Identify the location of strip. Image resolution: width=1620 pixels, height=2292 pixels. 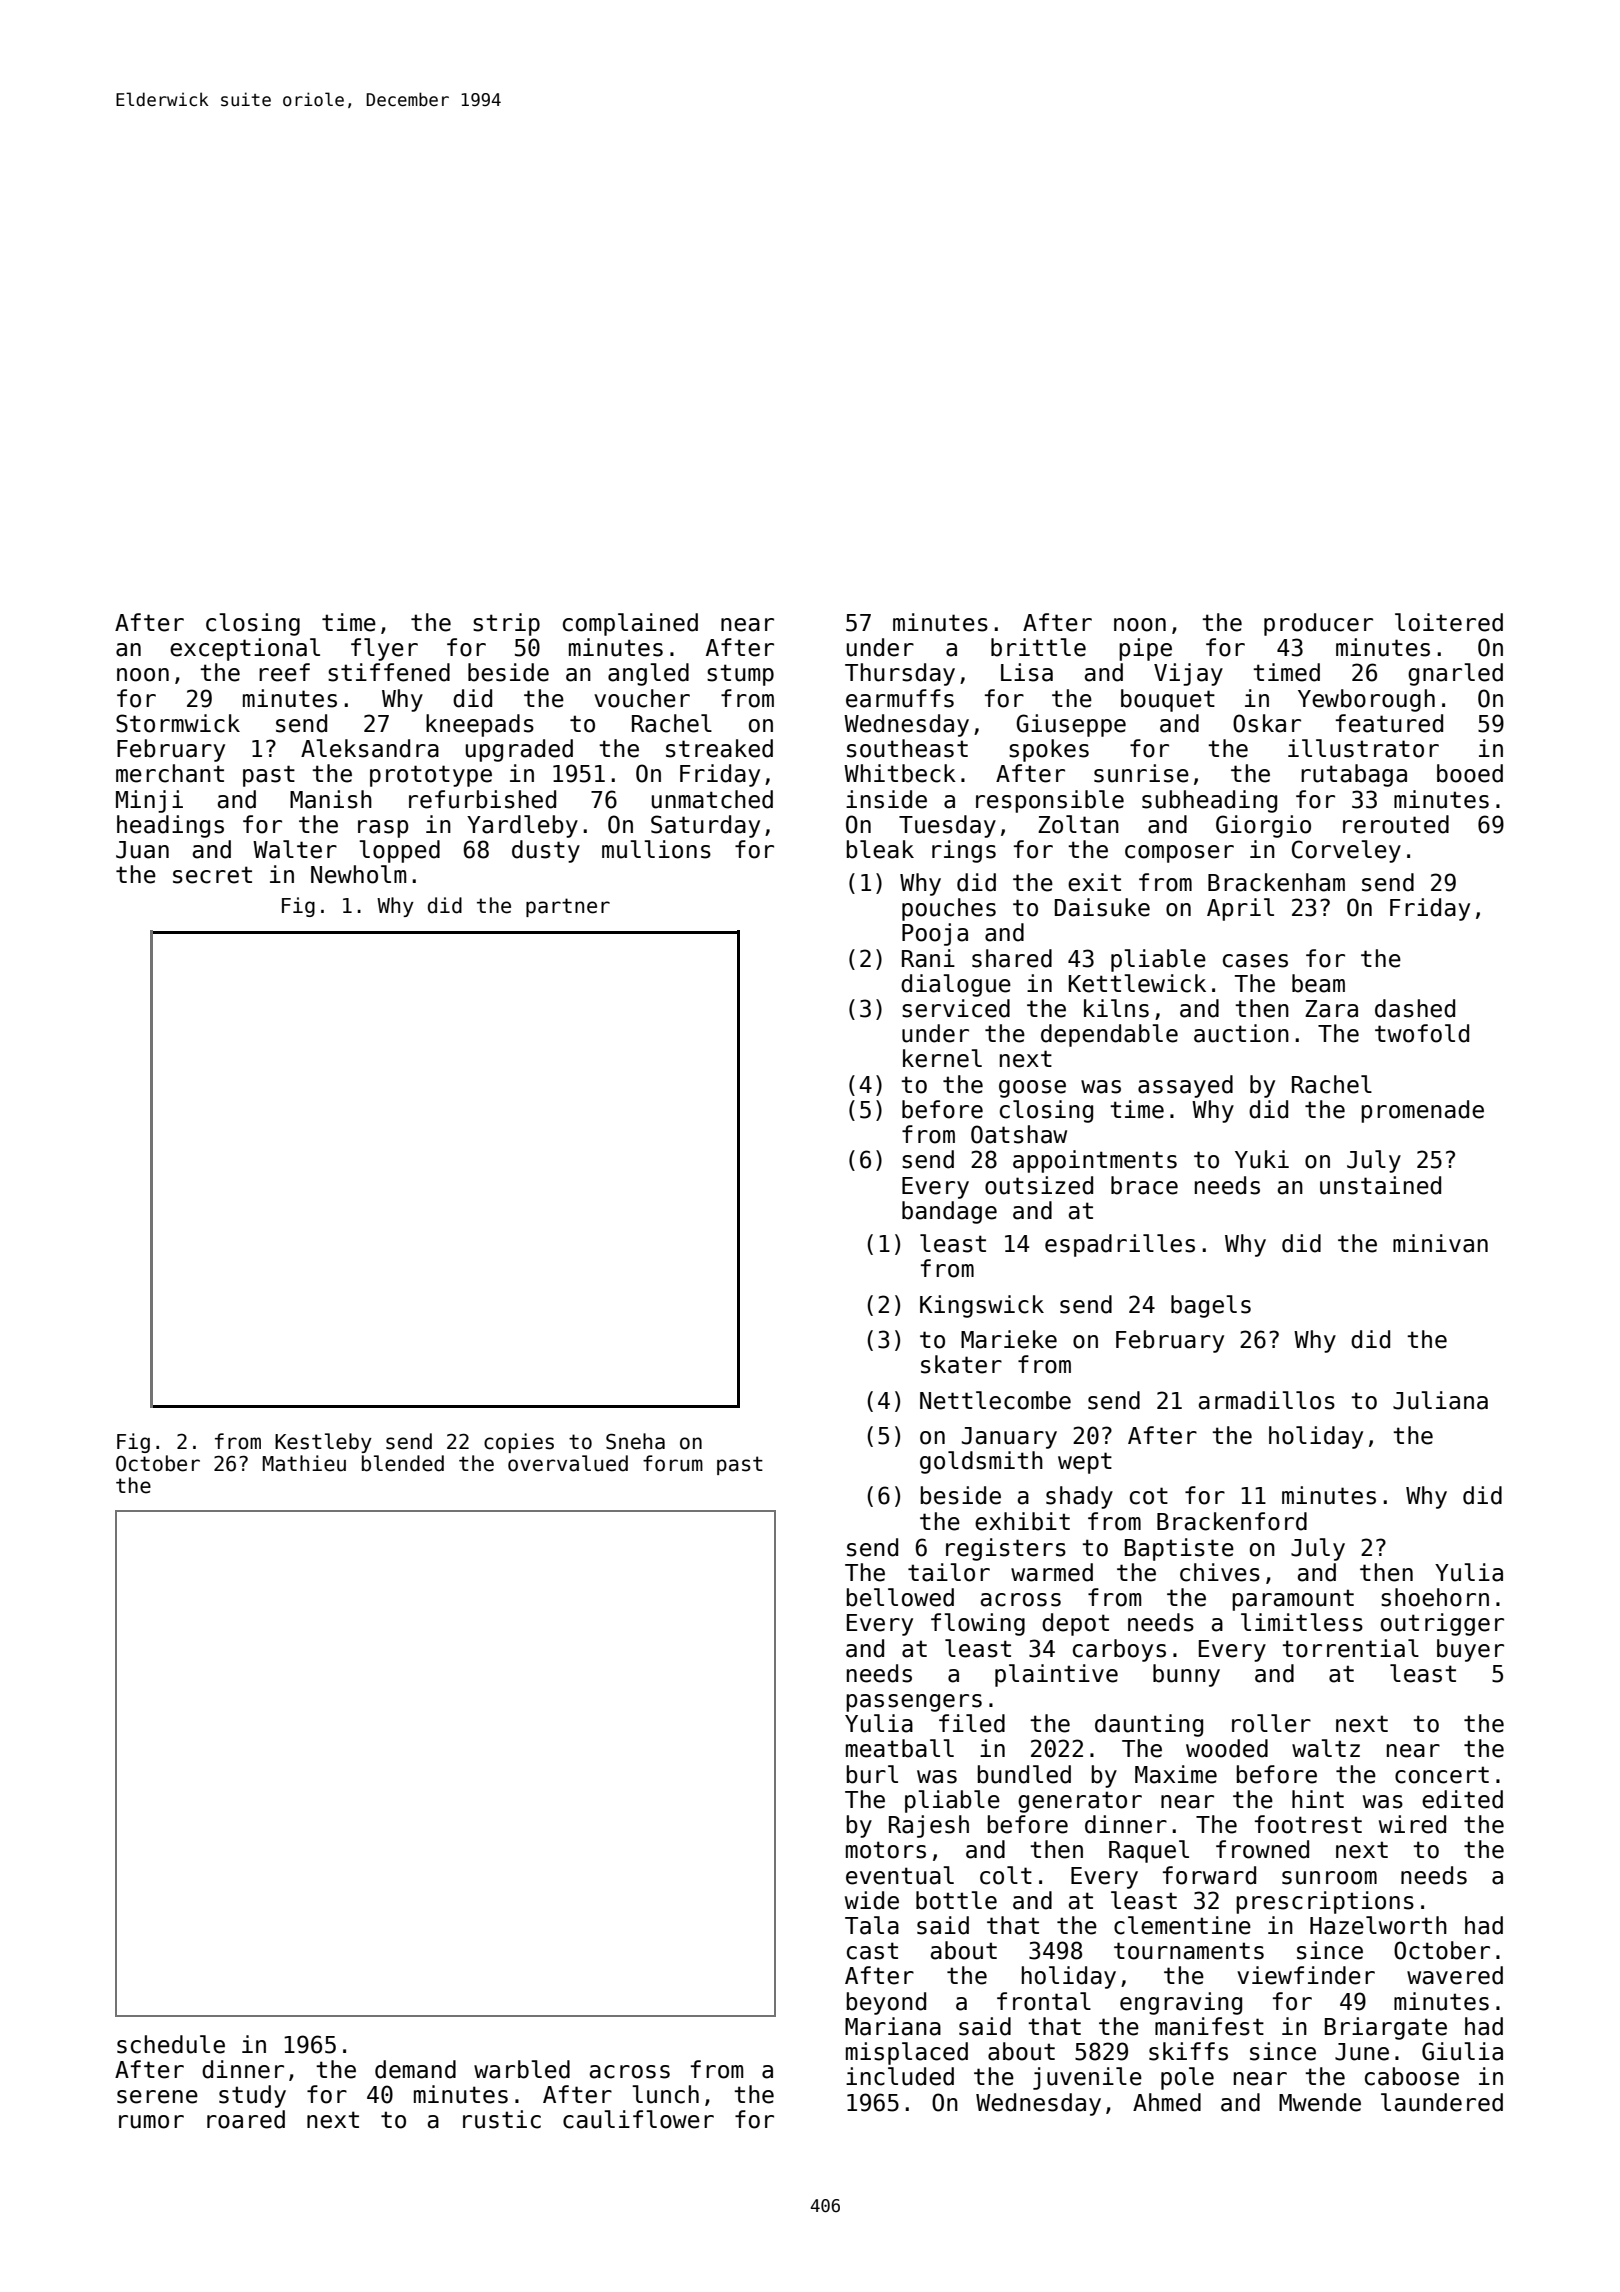
(506, 624).
